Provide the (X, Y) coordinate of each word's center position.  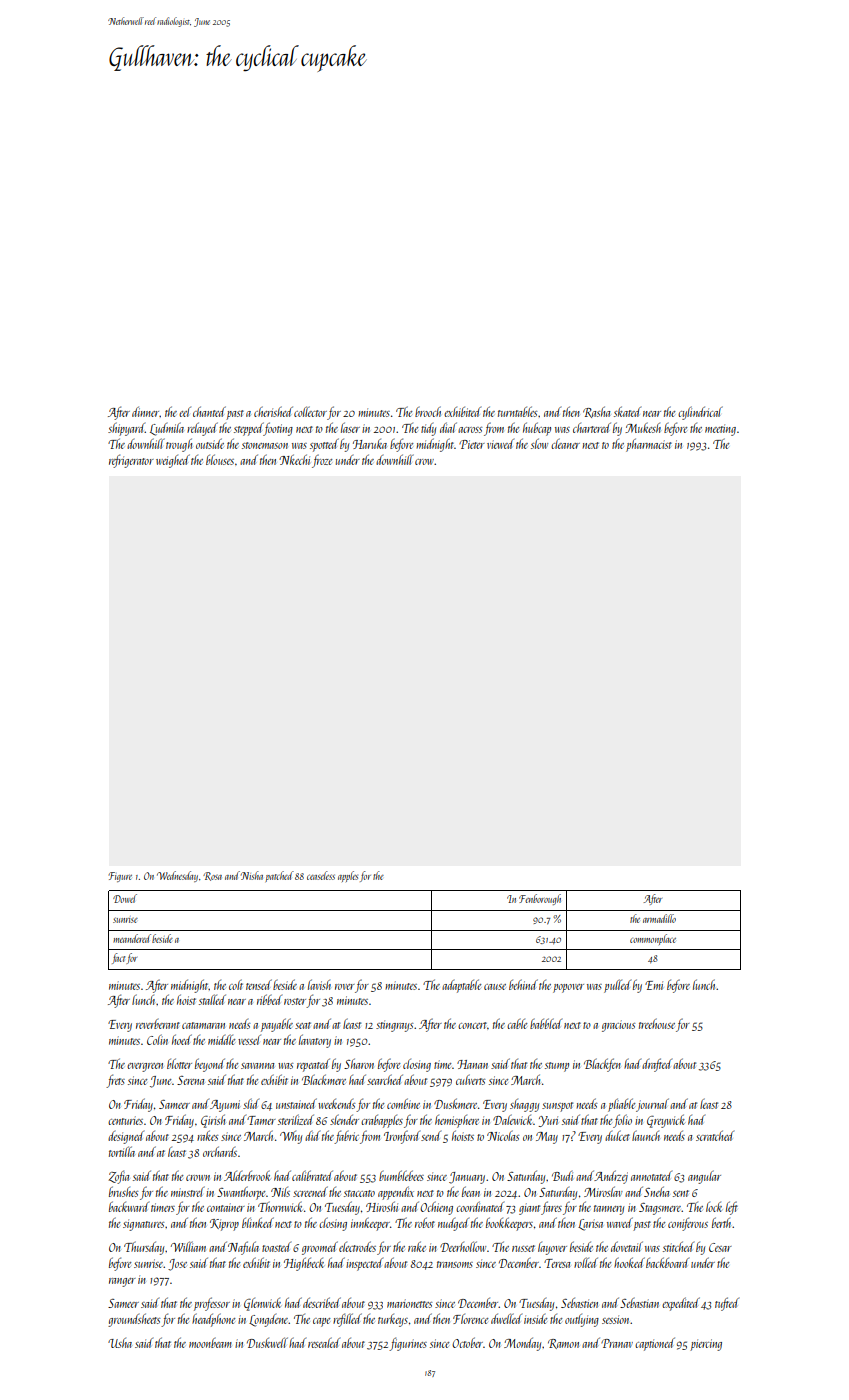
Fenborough (540, 899)
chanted (209, 411)
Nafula (243, 1248)
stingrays (394, 1026)
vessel (249, 1040)
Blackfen (602, 1065)
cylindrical (700, 413)
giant (529, 1209)
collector (310, 411)
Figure (120, 877)
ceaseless (321, 875)
